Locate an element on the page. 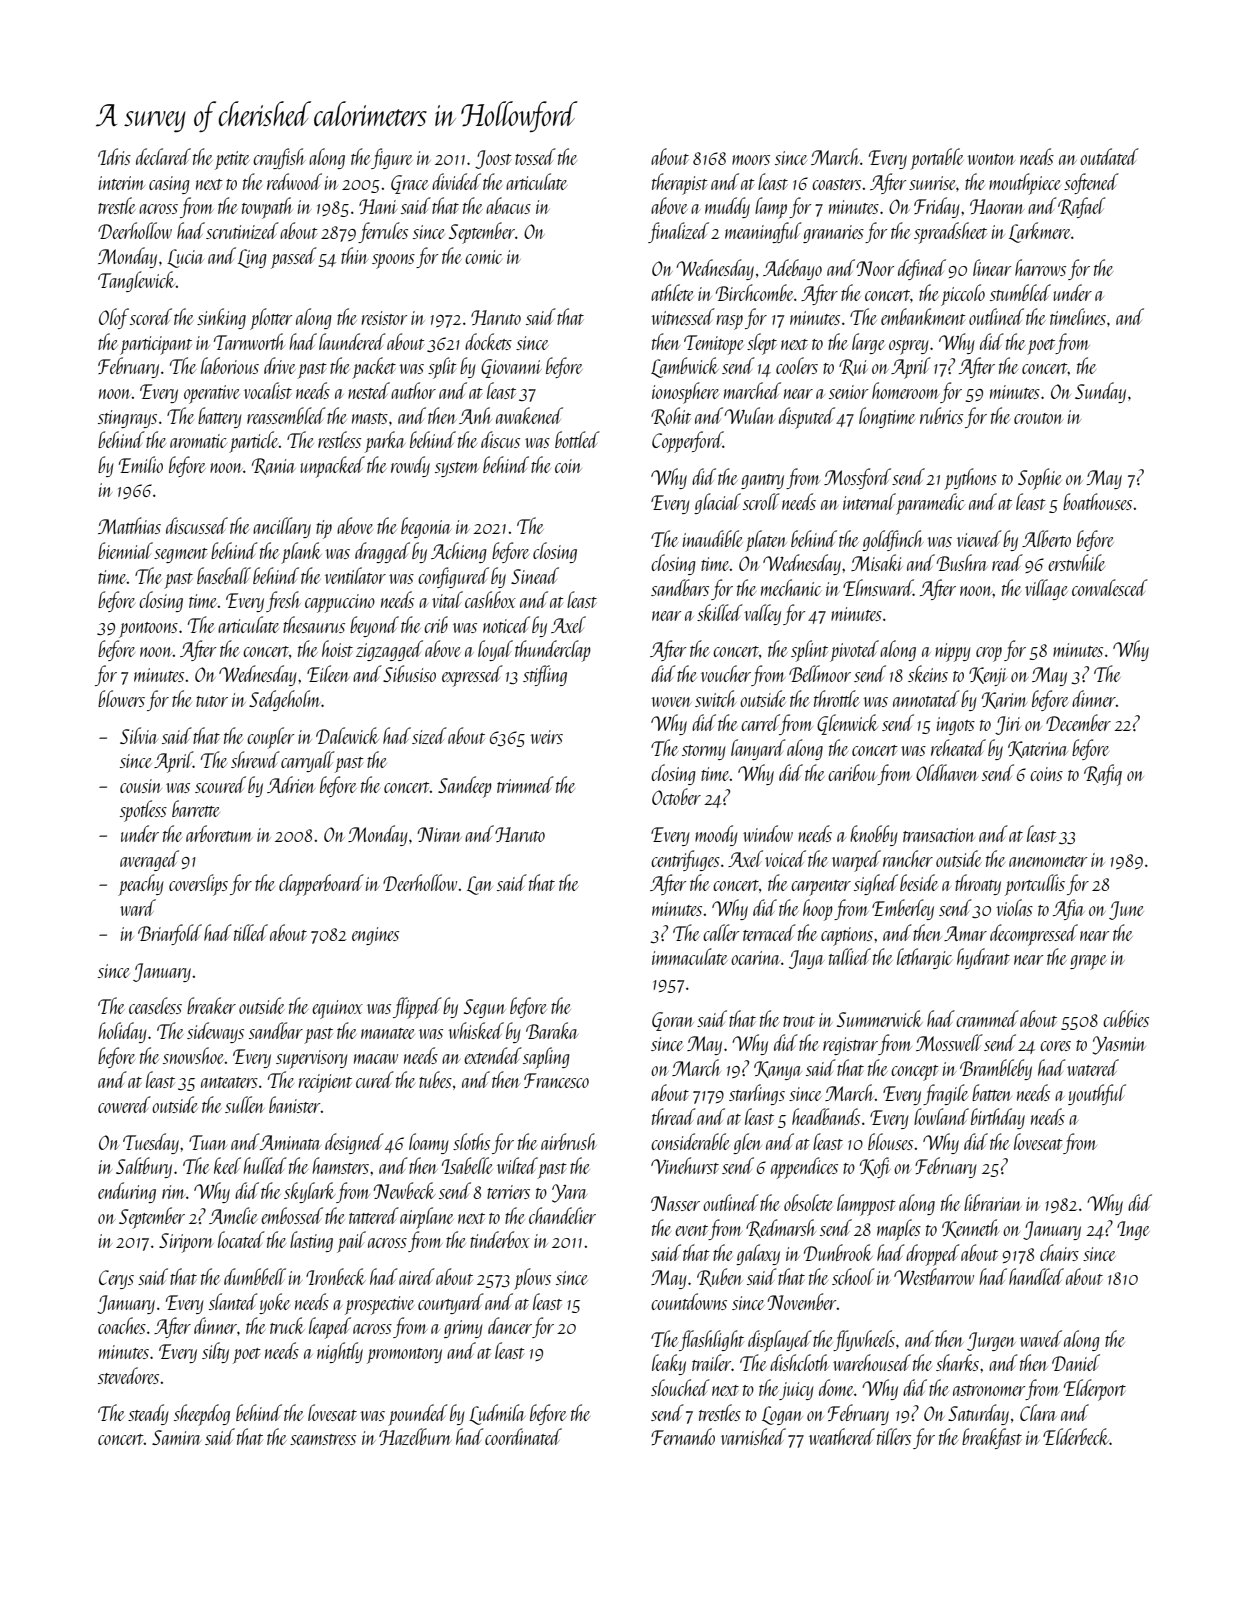 Image resolution: width=1249 pixels, height=1616 pixels. tossed is located at coordinates (535, 156).
